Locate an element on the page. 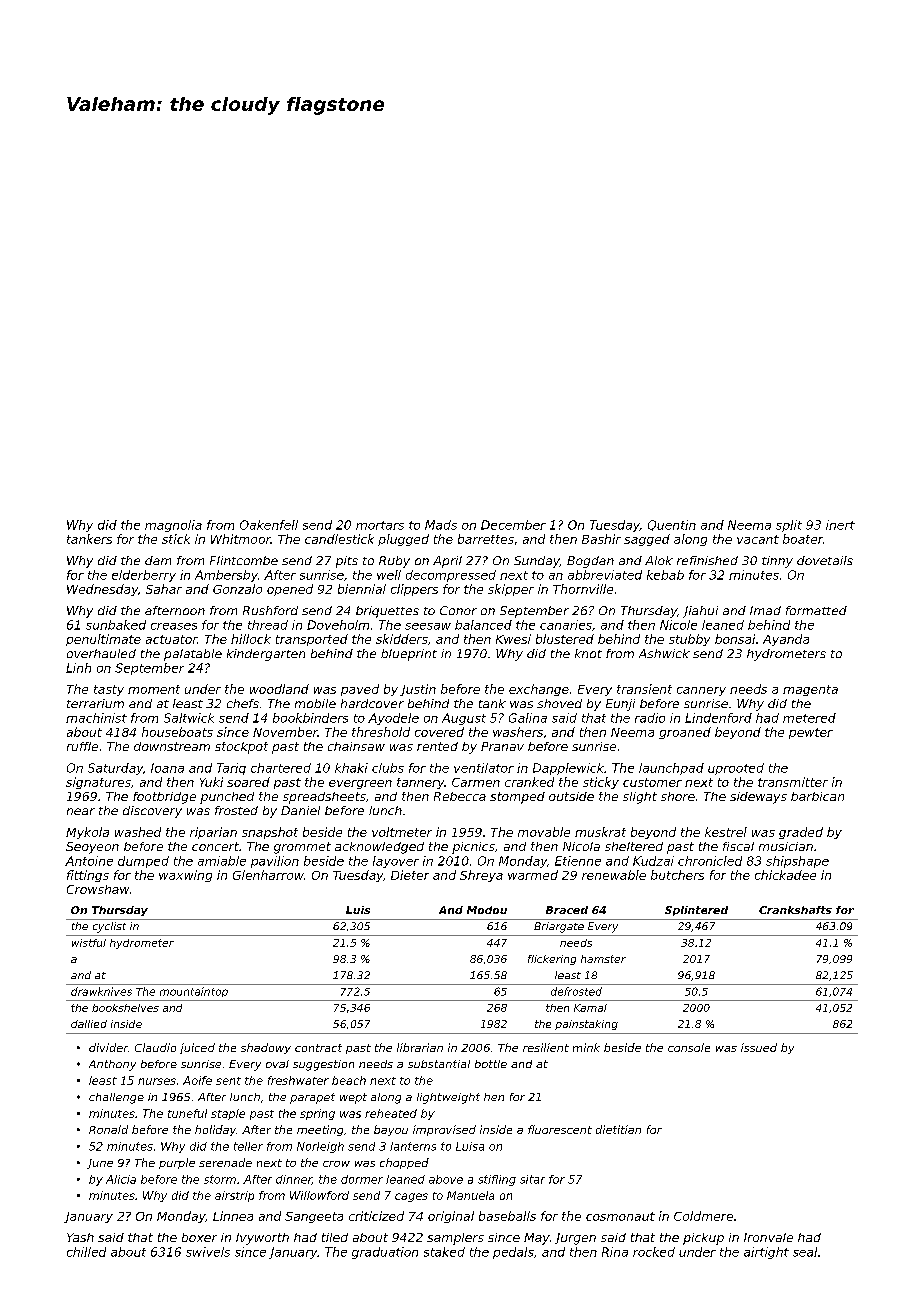 The width and height of the document is (924, 1308). Quentin is located at coordinates (672, 525).
